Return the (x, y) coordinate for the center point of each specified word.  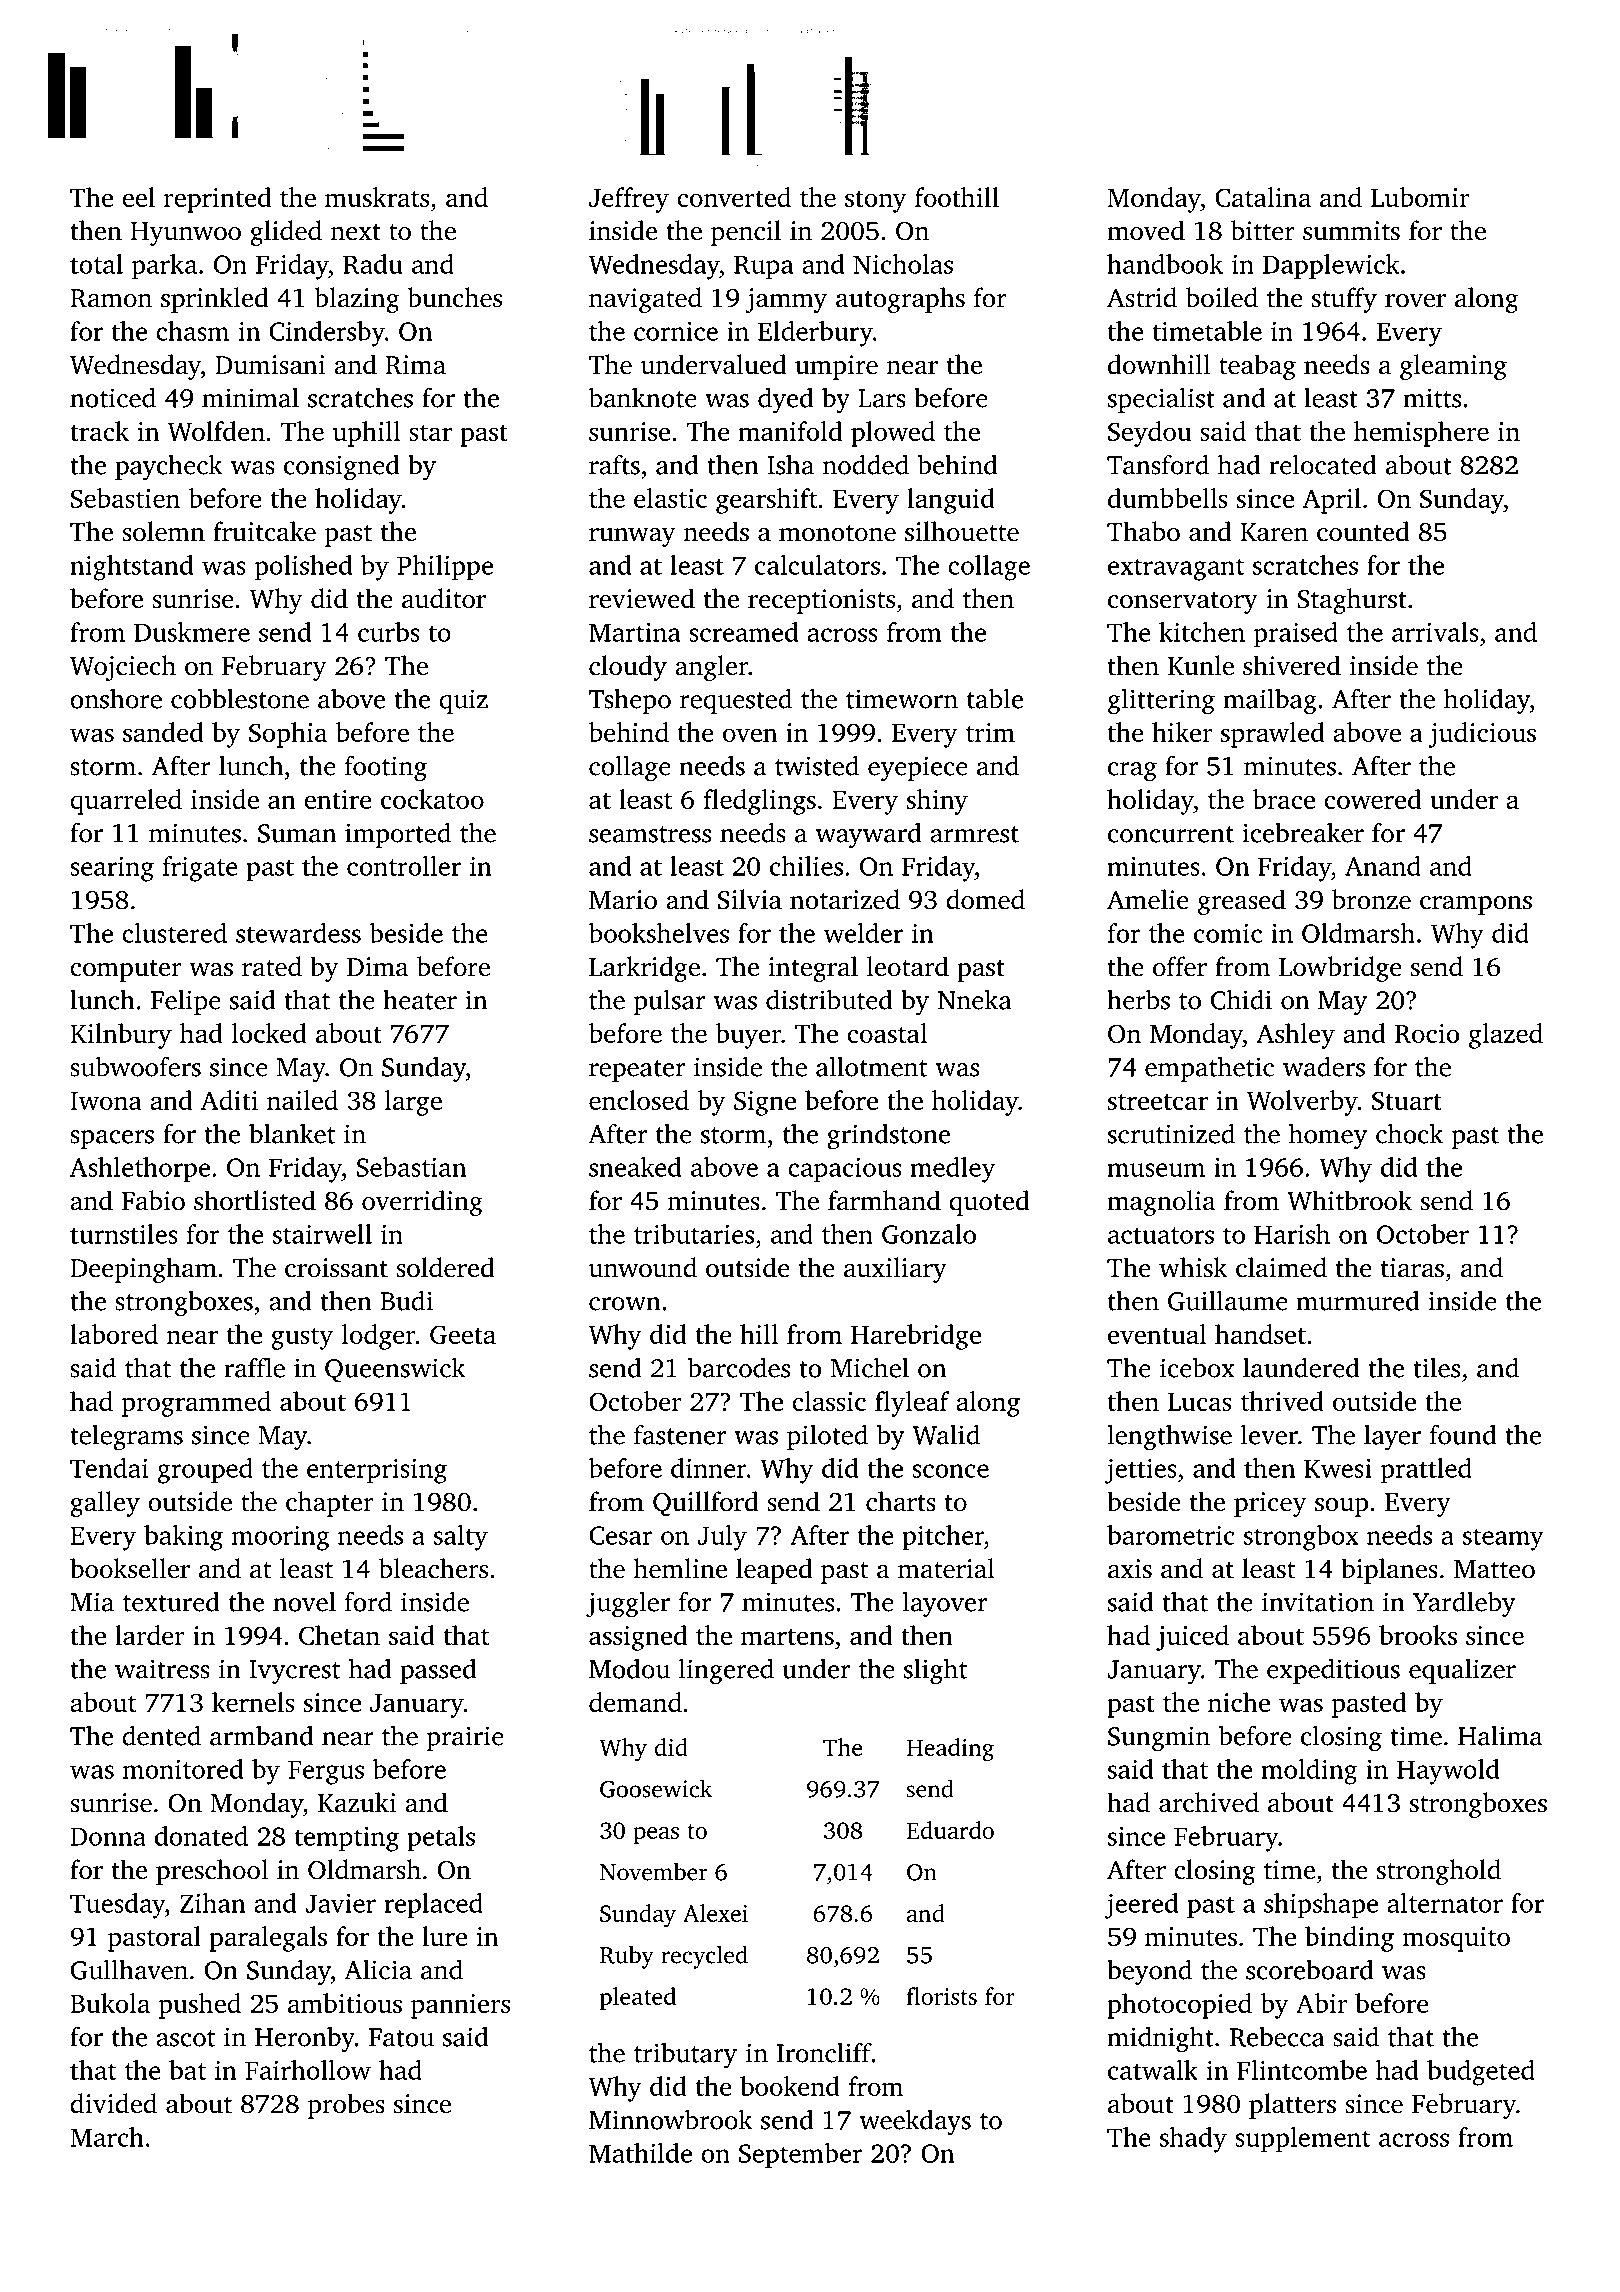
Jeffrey (629, 200)
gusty (302, 1338)
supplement (1303, 2140)
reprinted (217, 200)
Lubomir (1420, 197)
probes (346, 2106)
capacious (845, 1170)
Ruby (627, 1957)
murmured (1357, 1300)
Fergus (326, 1772)
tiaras (1412, 1268)
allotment (872, 1066)
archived (1209, 1802)
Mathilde (640, 2153)
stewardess (298, 933)
